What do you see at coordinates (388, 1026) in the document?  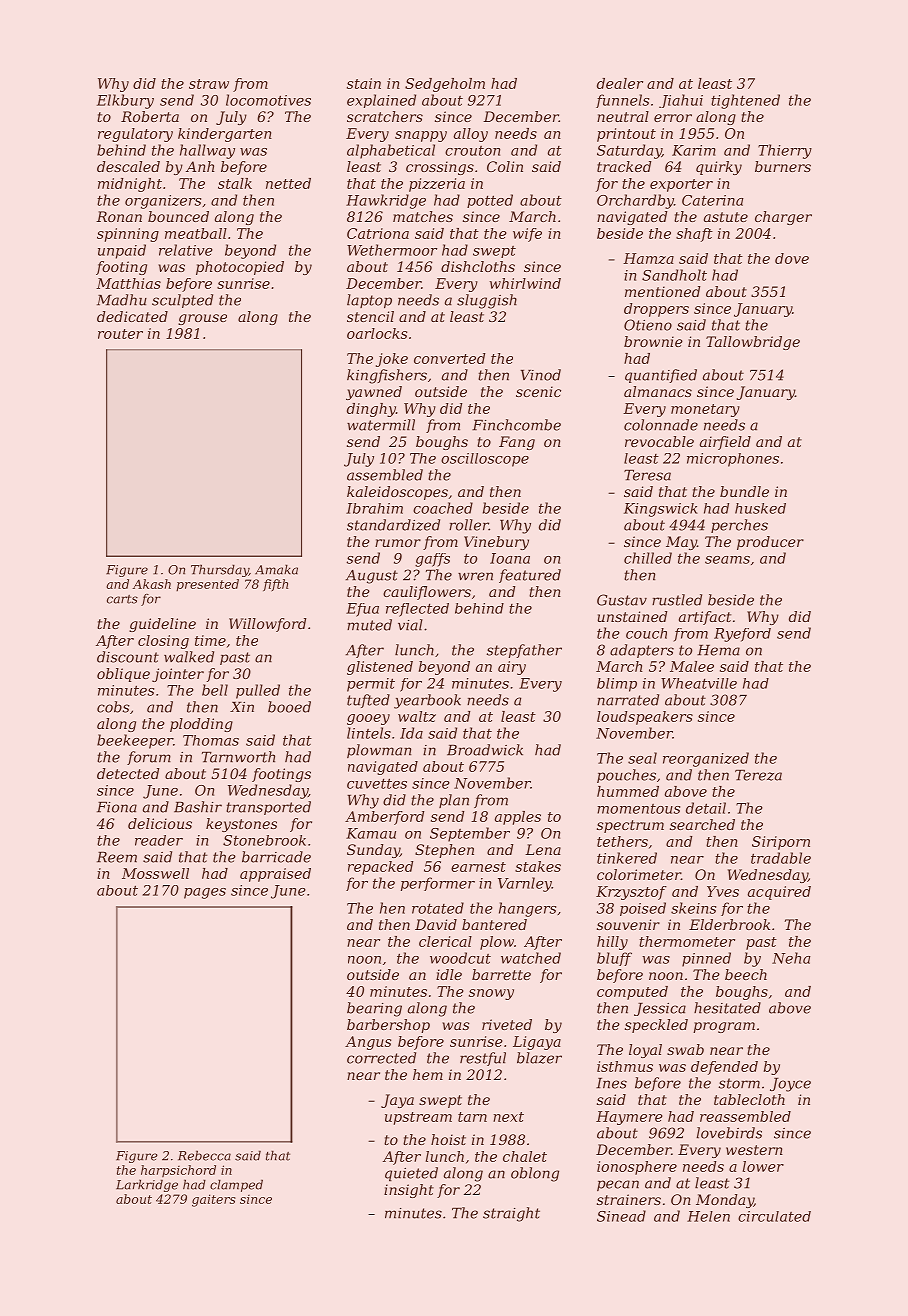 I see `barbershop` at bounding box center [388, 1026].
